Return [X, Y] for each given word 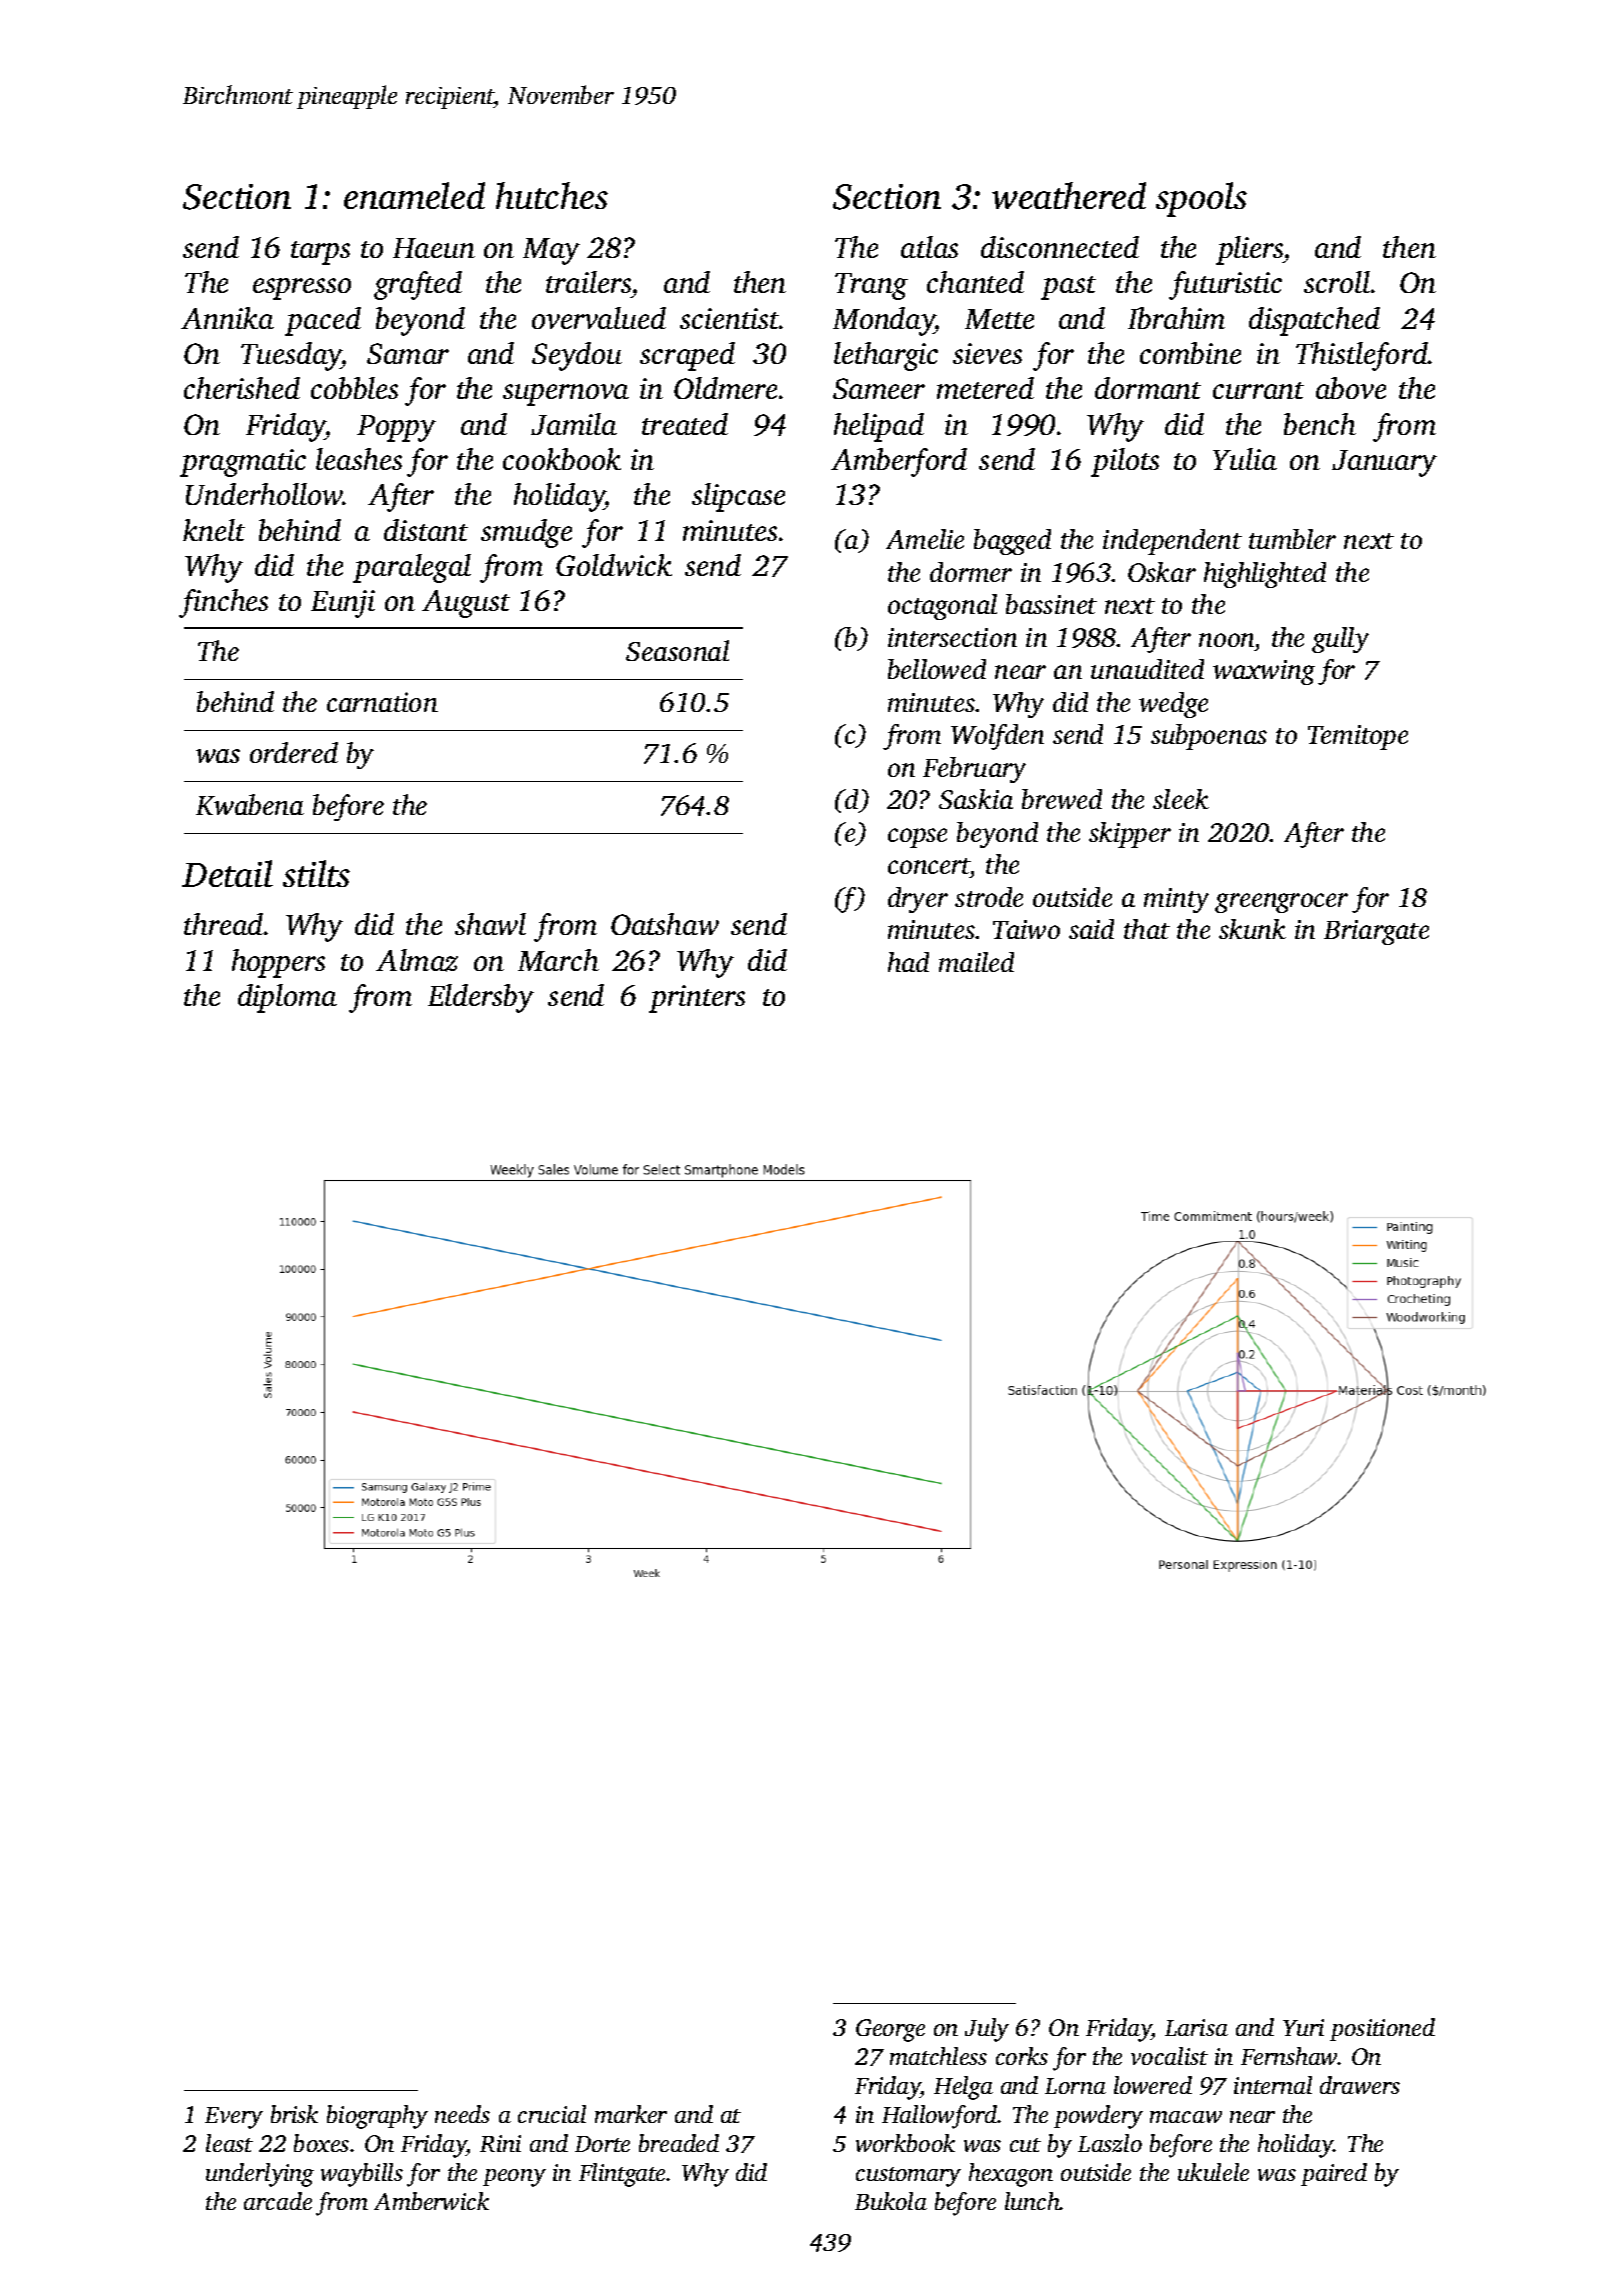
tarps [320, 253]
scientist [729, 318]
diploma [287, 998]
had [908, 962]
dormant [1148, 388]
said [1091, 929]
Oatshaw [665, 924]
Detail [227, 873]
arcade [278, 2201]
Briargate [1376, 932]
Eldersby [481, 998]
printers [697, 999]
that [1147, 929]
